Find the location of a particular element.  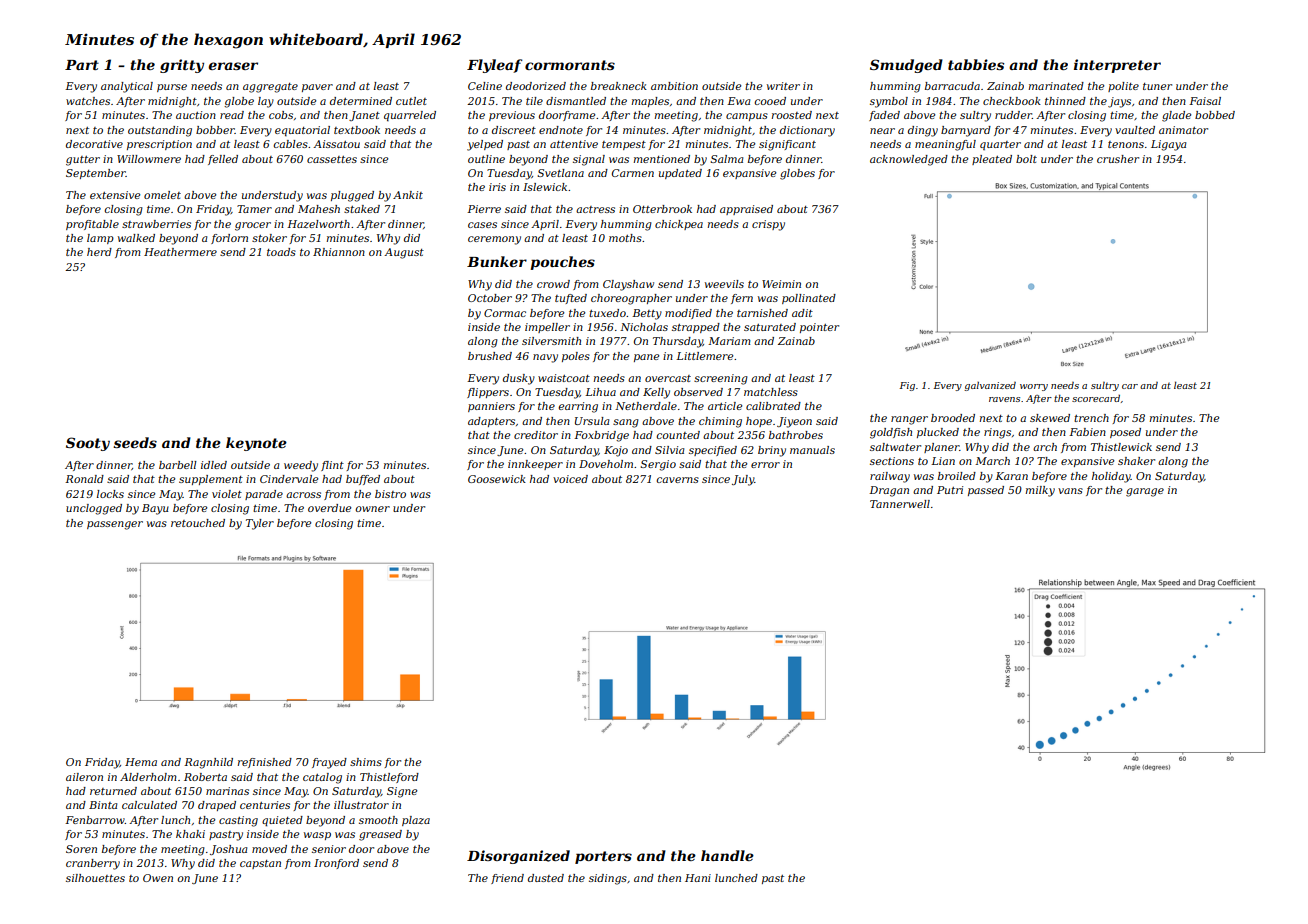

cormorants is located at coordinates (570, 65).
